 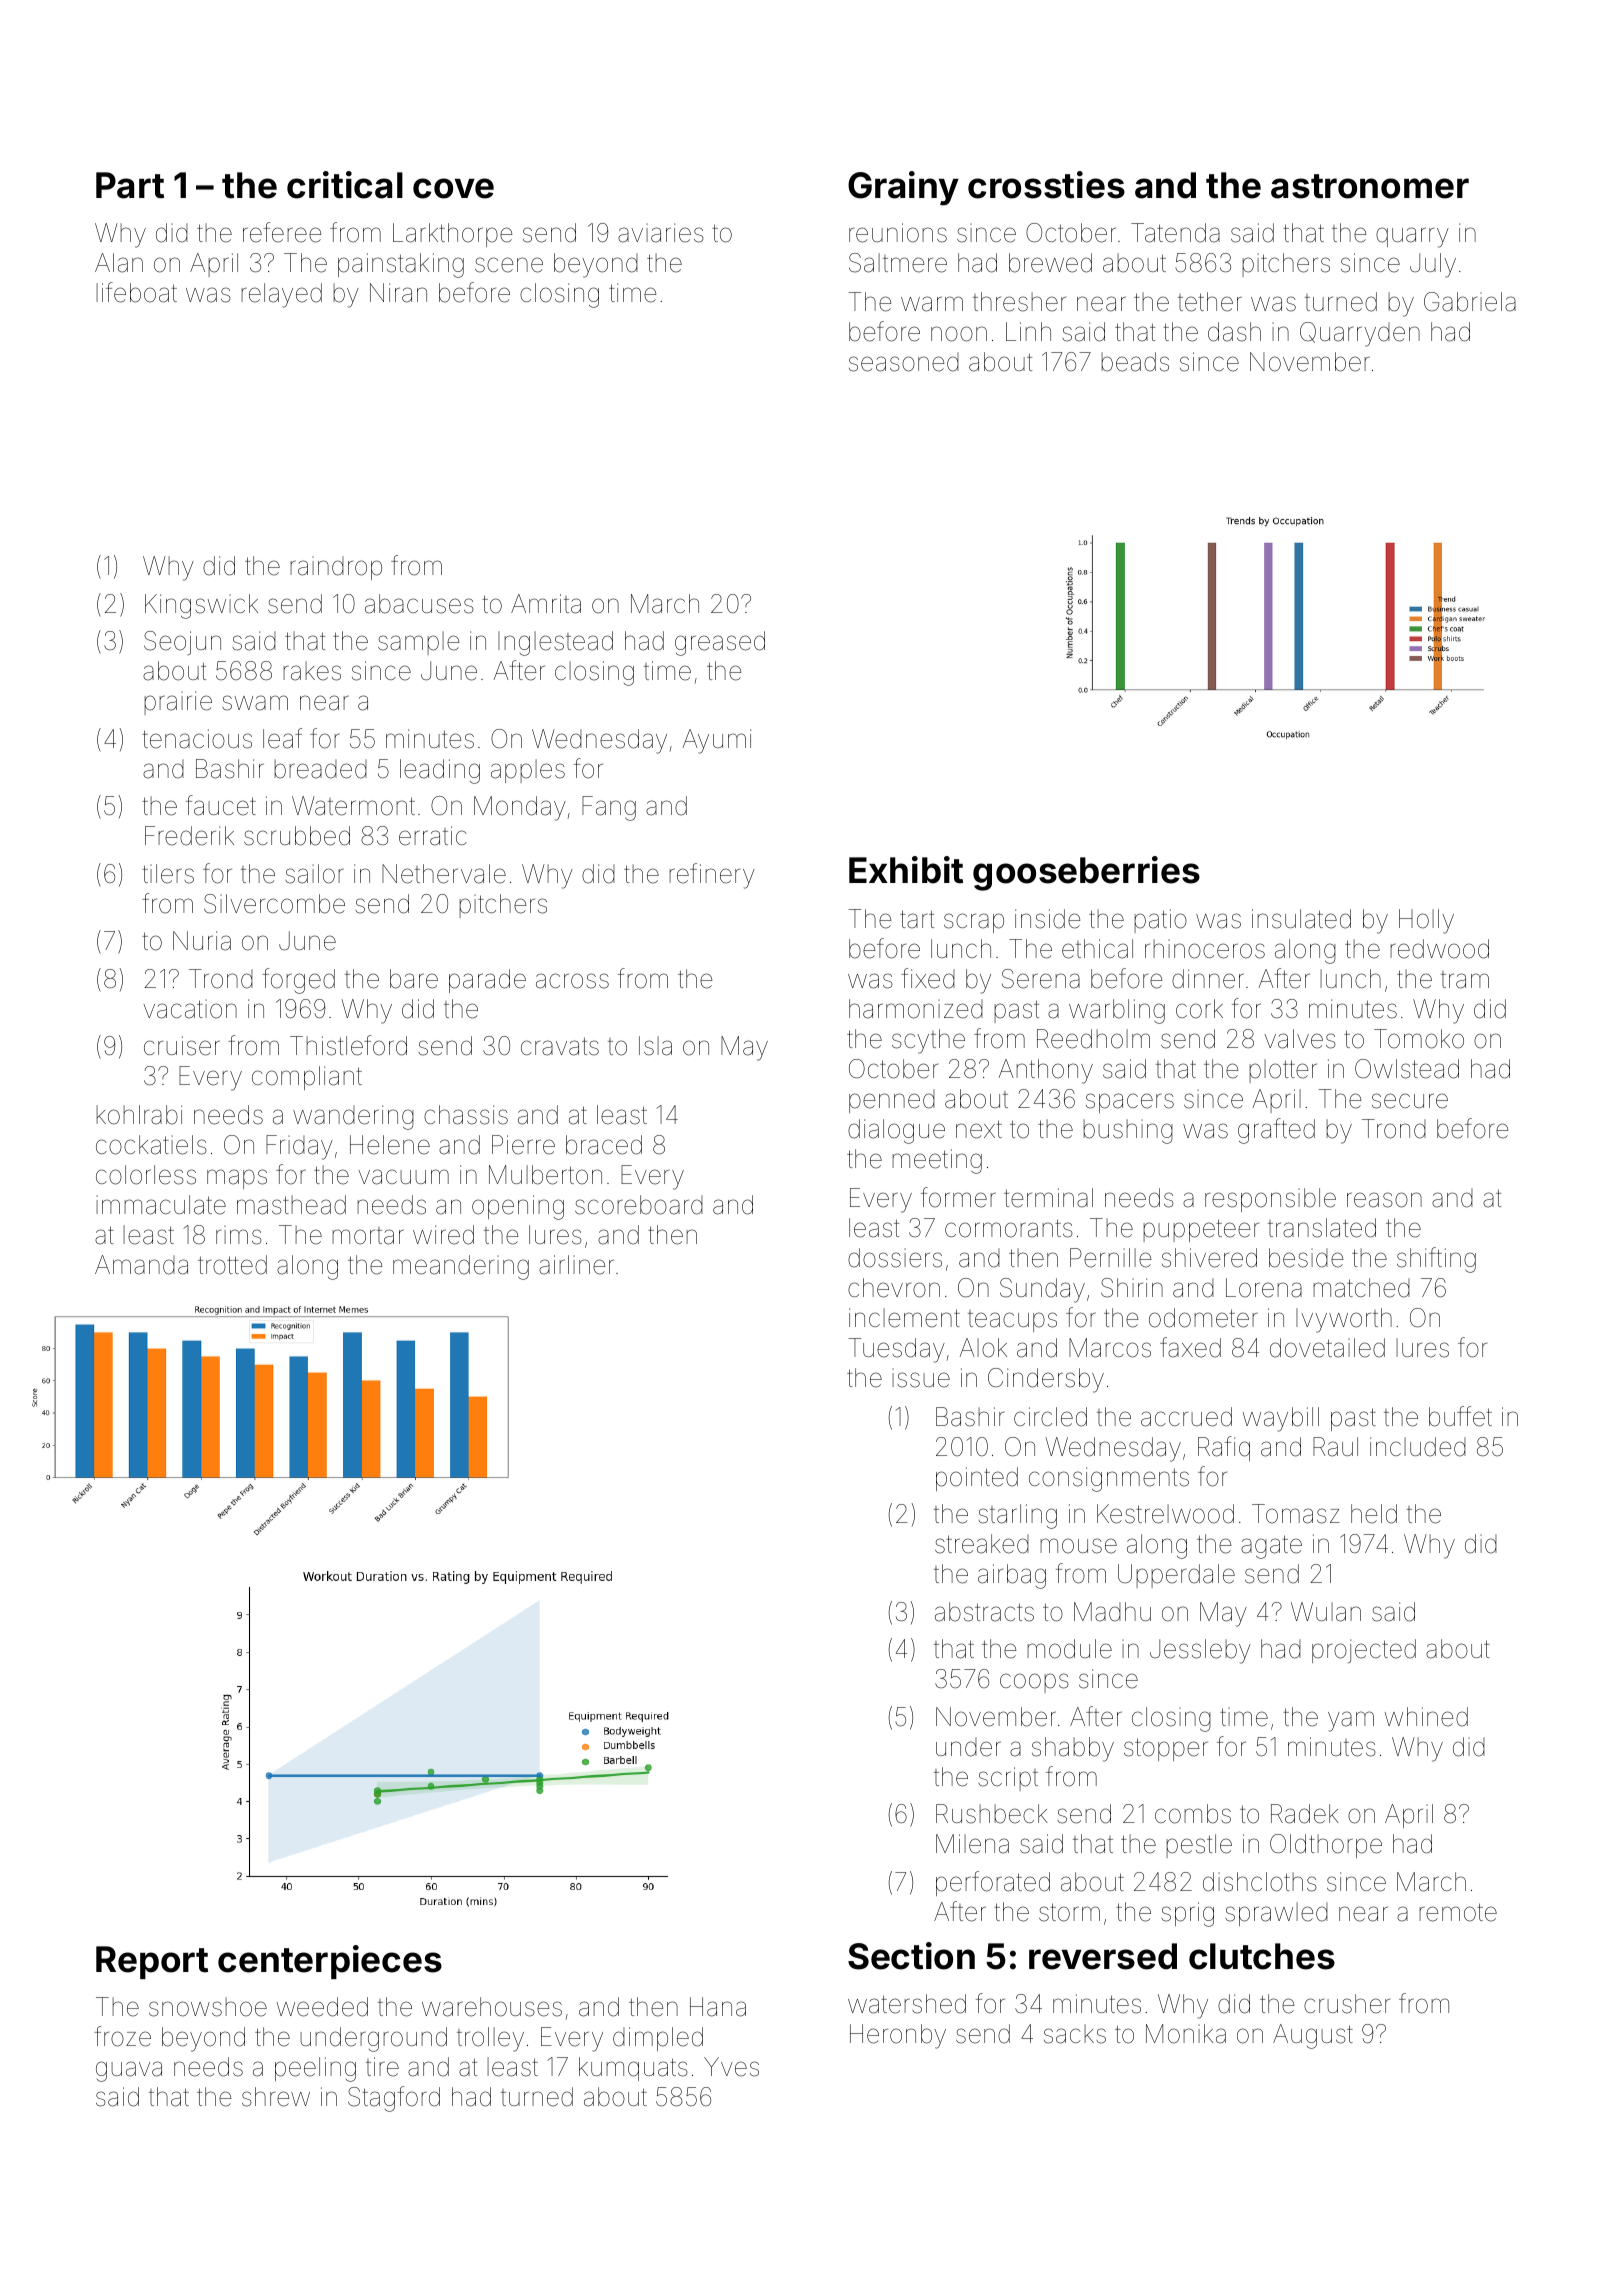 What do you see at coordinates (633, 2069) in the screenshot?
I see `kumquats` at bounding box center [633, 2069].
